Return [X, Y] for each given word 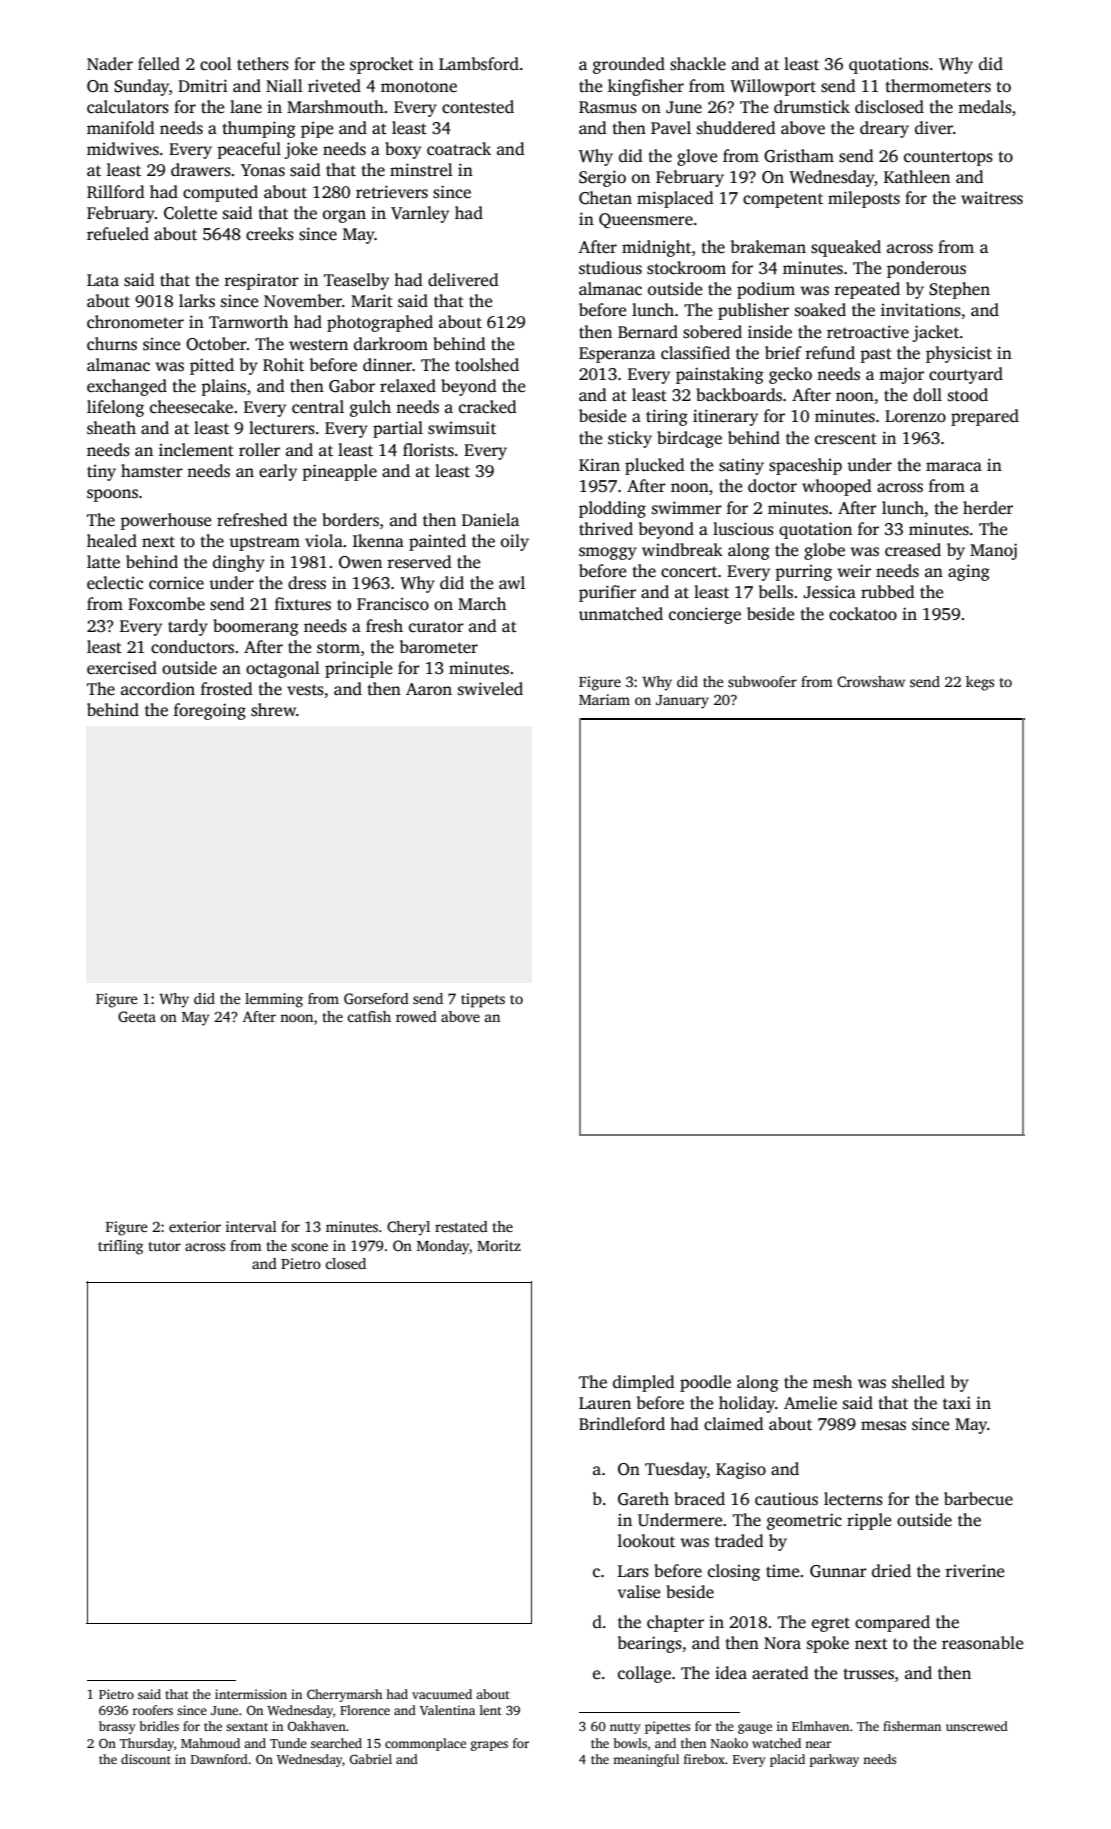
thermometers [938, 86]
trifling [120, 1247]
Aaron [429, 689]
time [783, 1571]
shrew [273, 710]
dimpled [644, 1383]
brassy [117, 1727]
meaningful [646, 1760]
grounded [629, 65]
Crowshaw [871, 681]
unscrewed [977, 1726]
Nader [110, 64]
